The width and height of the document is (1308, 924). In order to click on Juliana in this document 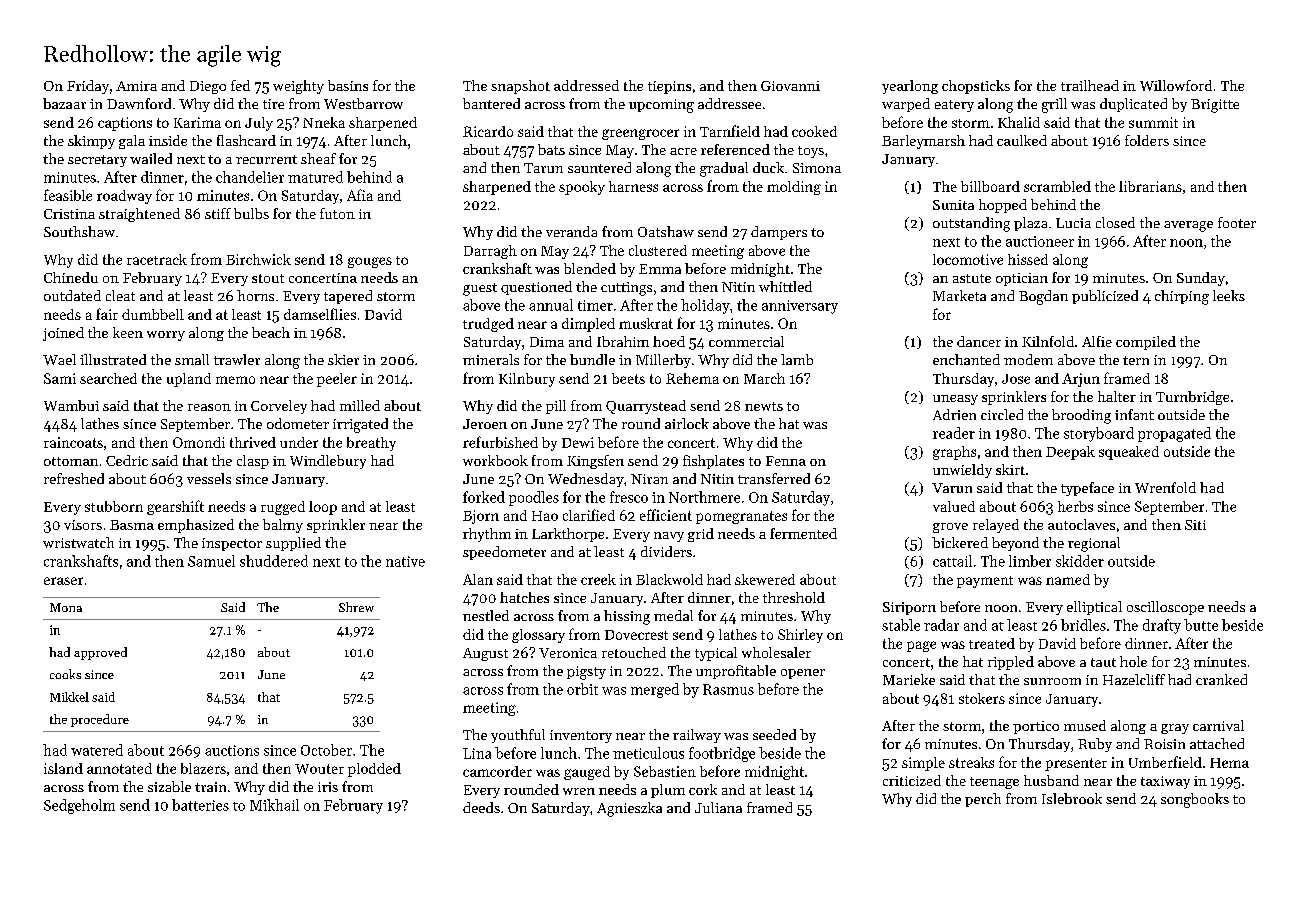, I will do `click(718, 807)`.
